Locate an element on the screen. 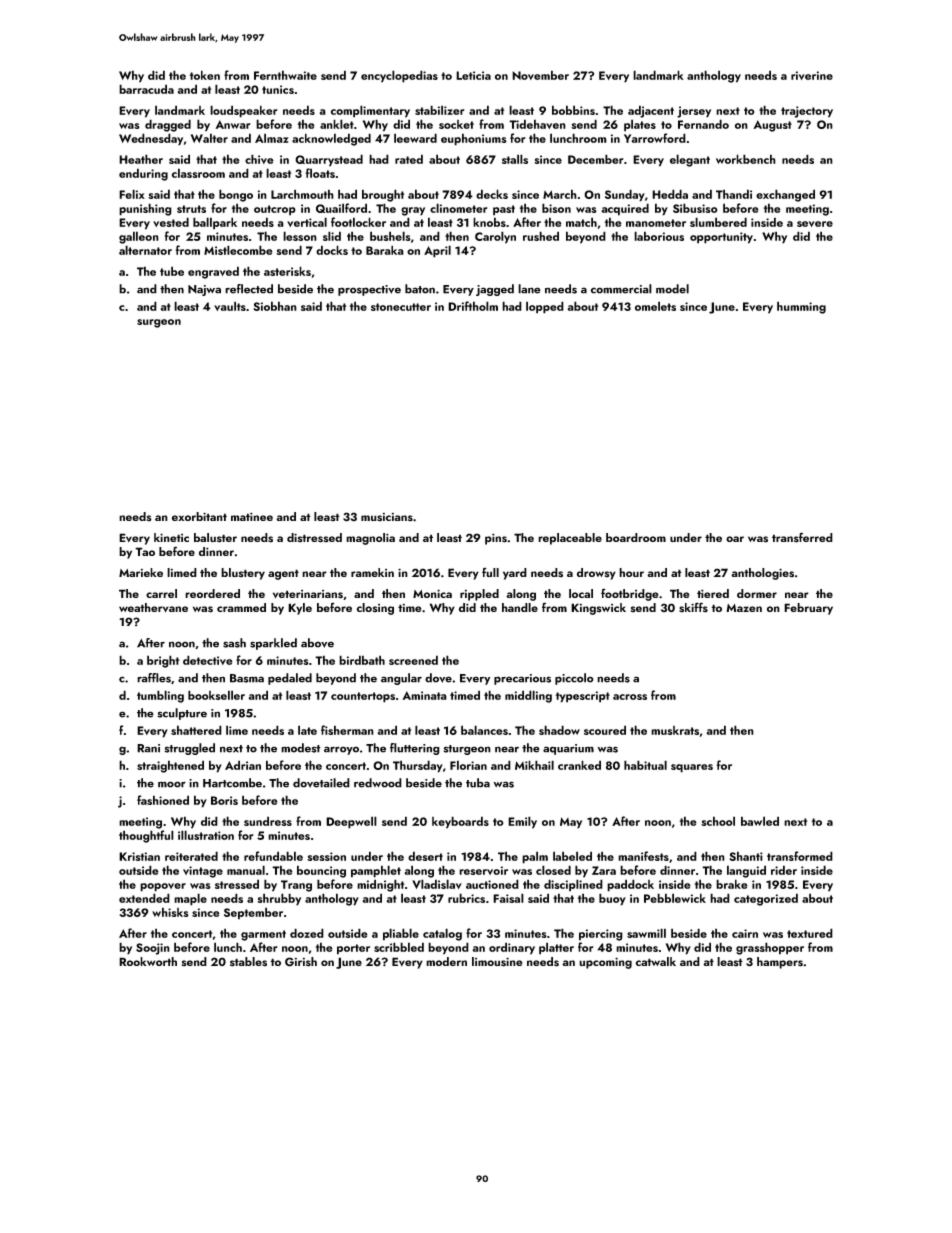 This screenshot has width=952, height=1233. muskrats is located at coordinates (675, 730).
